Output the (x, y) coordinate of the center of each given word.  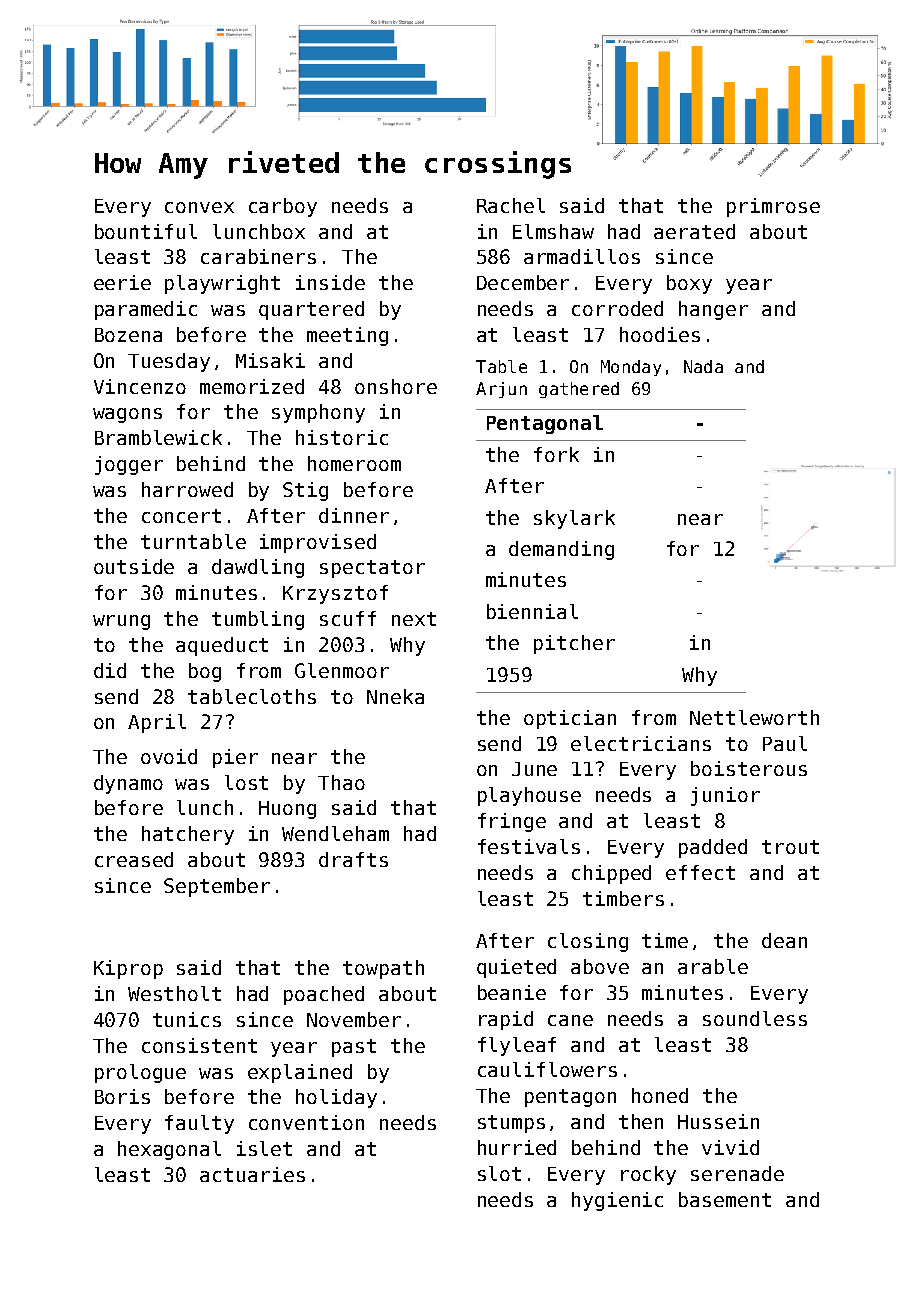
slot (499, 1173)
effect (700, 872)
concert (181, 516)
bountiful (146, 231)
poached (324, 995)
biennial (532, 611)
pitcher (574, 644)
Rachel (511, 205)
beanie (512, 992)
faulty (199, 1124)
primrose (773, 207)
